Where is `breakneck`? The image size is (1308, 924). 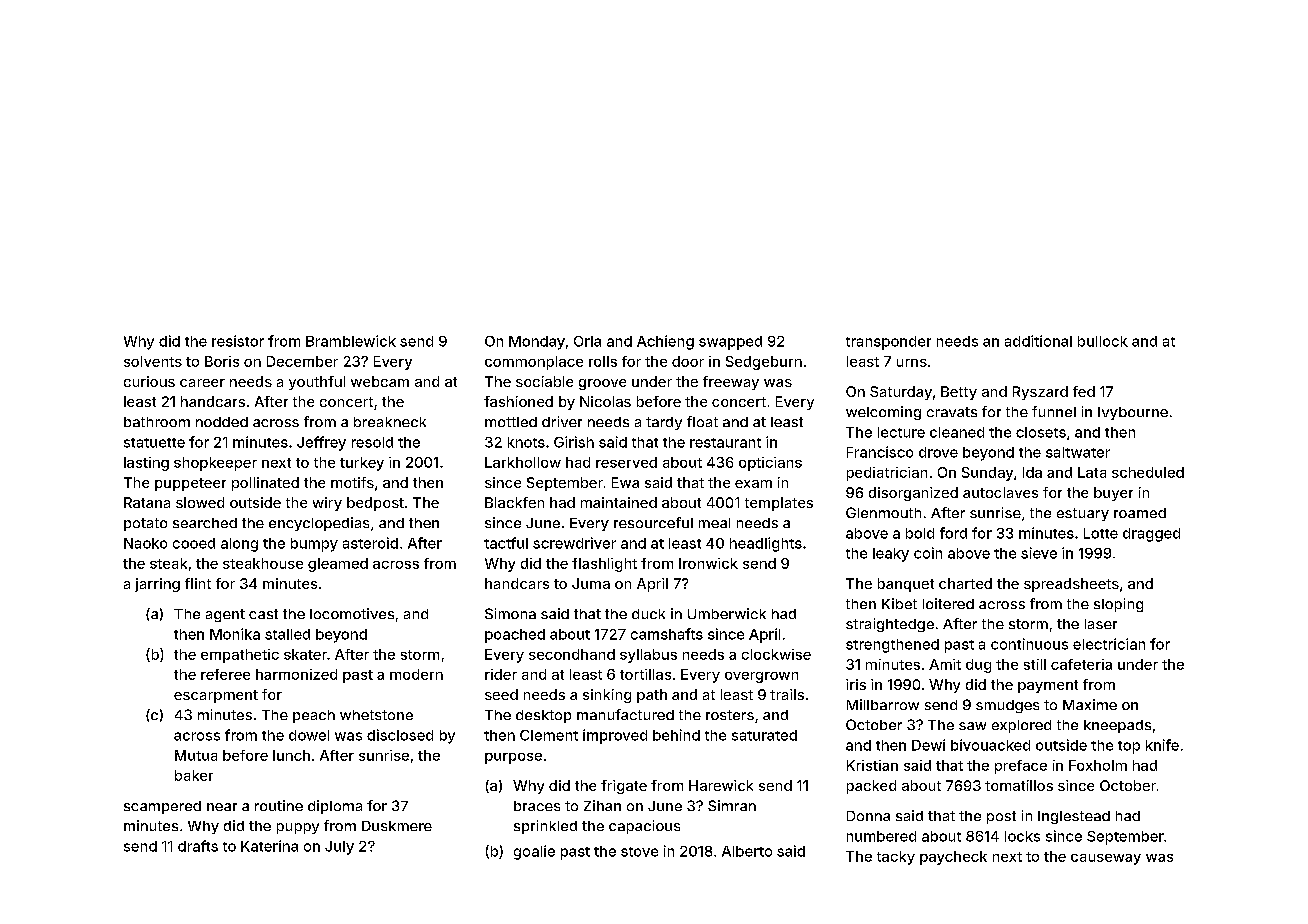
breakneck is located at coordinates (390, 422).
